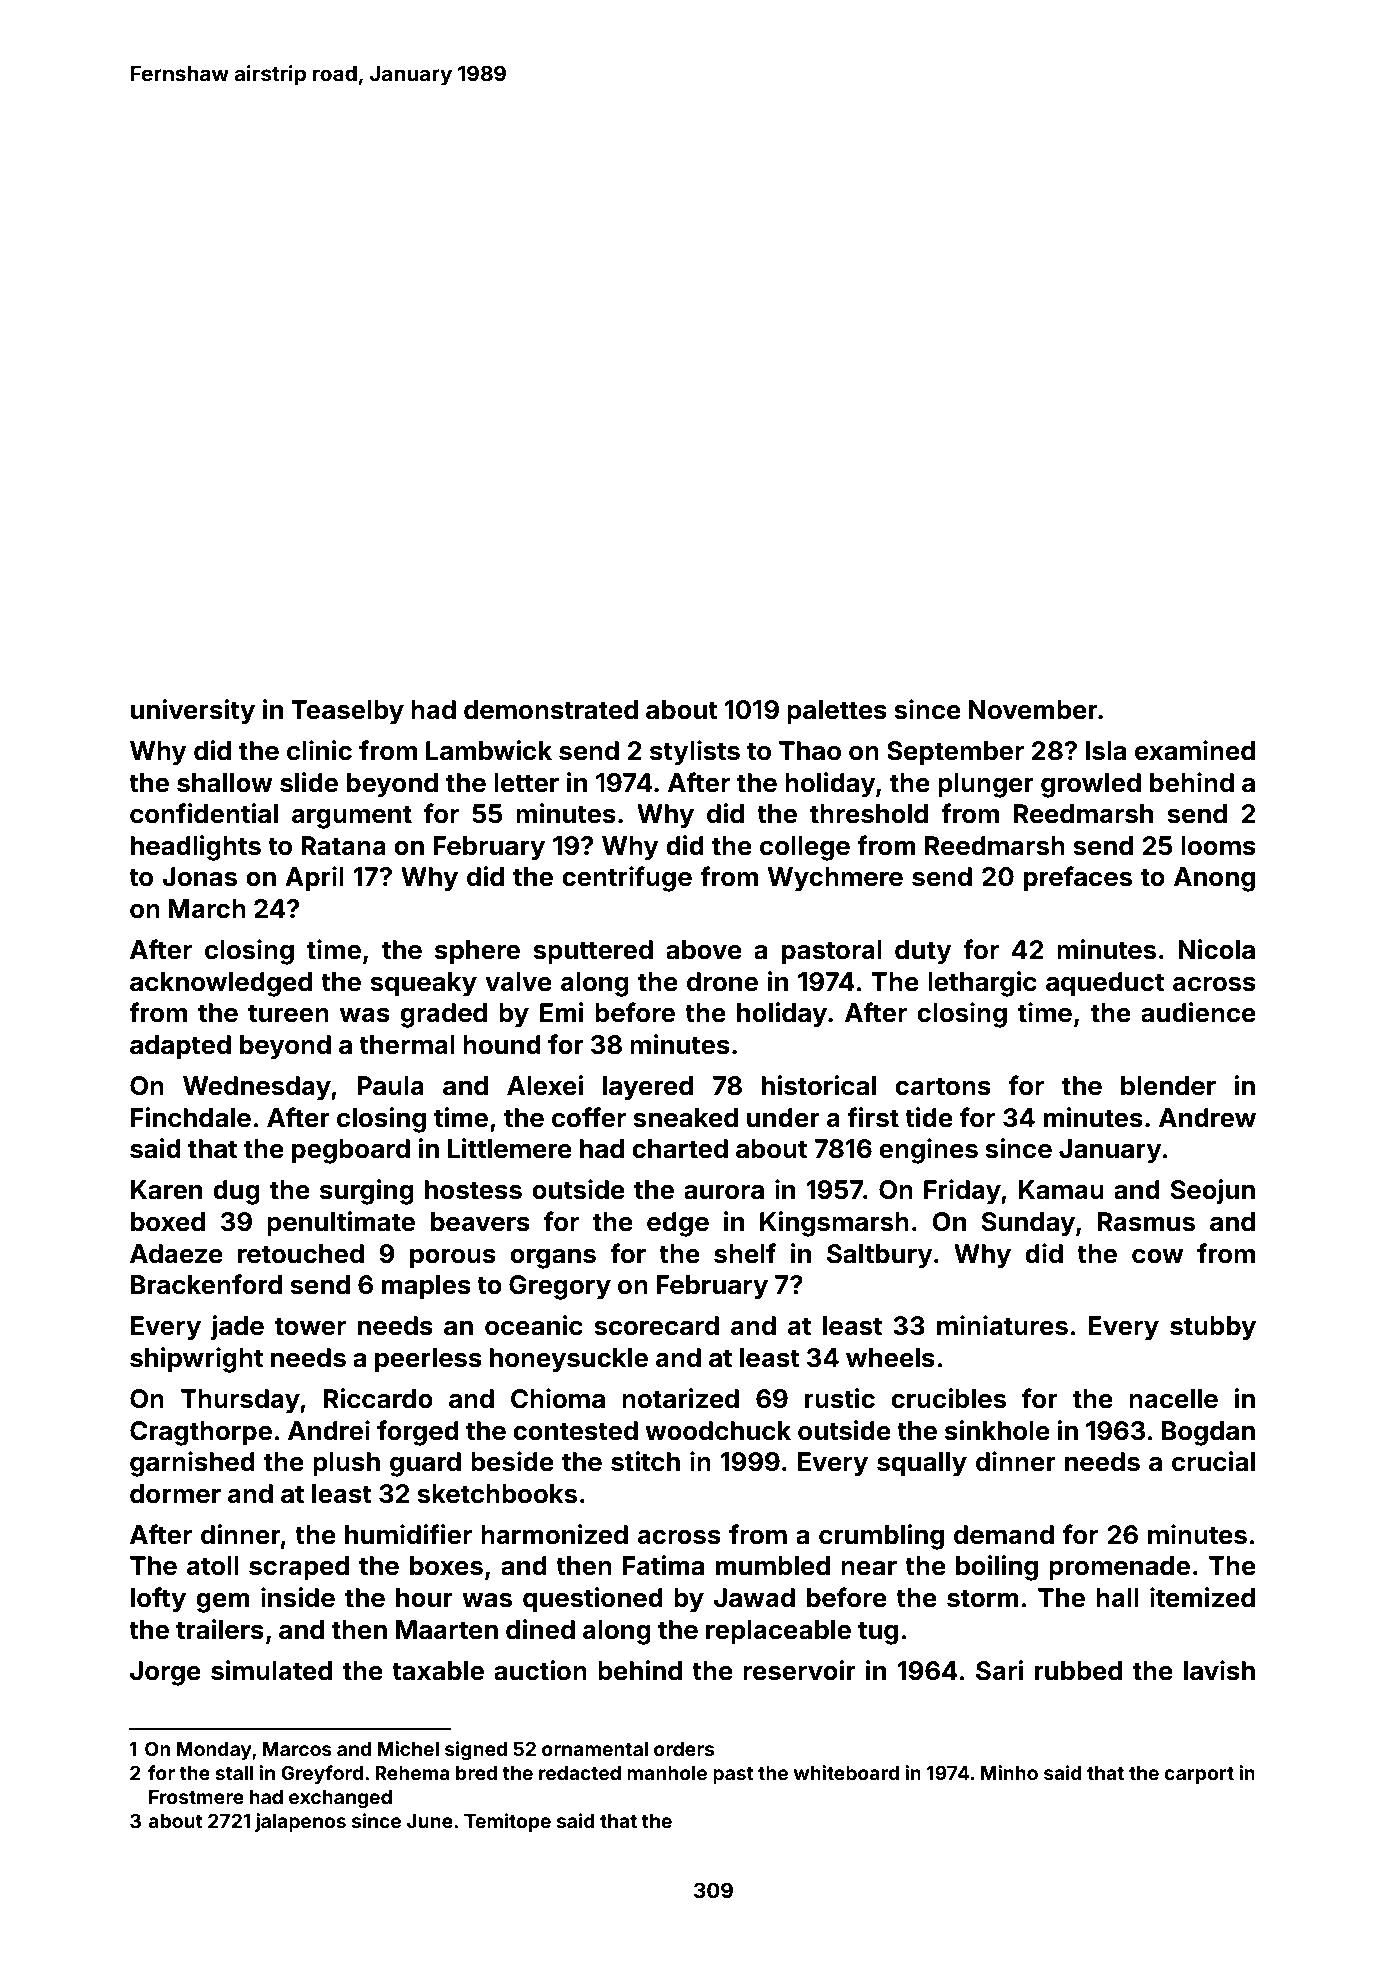 Image resolution: width=1386 pixels, height=1969 pixels. Describe the element at coordinates (1002, 1325) in the page. I see `miniatures` at that location.
